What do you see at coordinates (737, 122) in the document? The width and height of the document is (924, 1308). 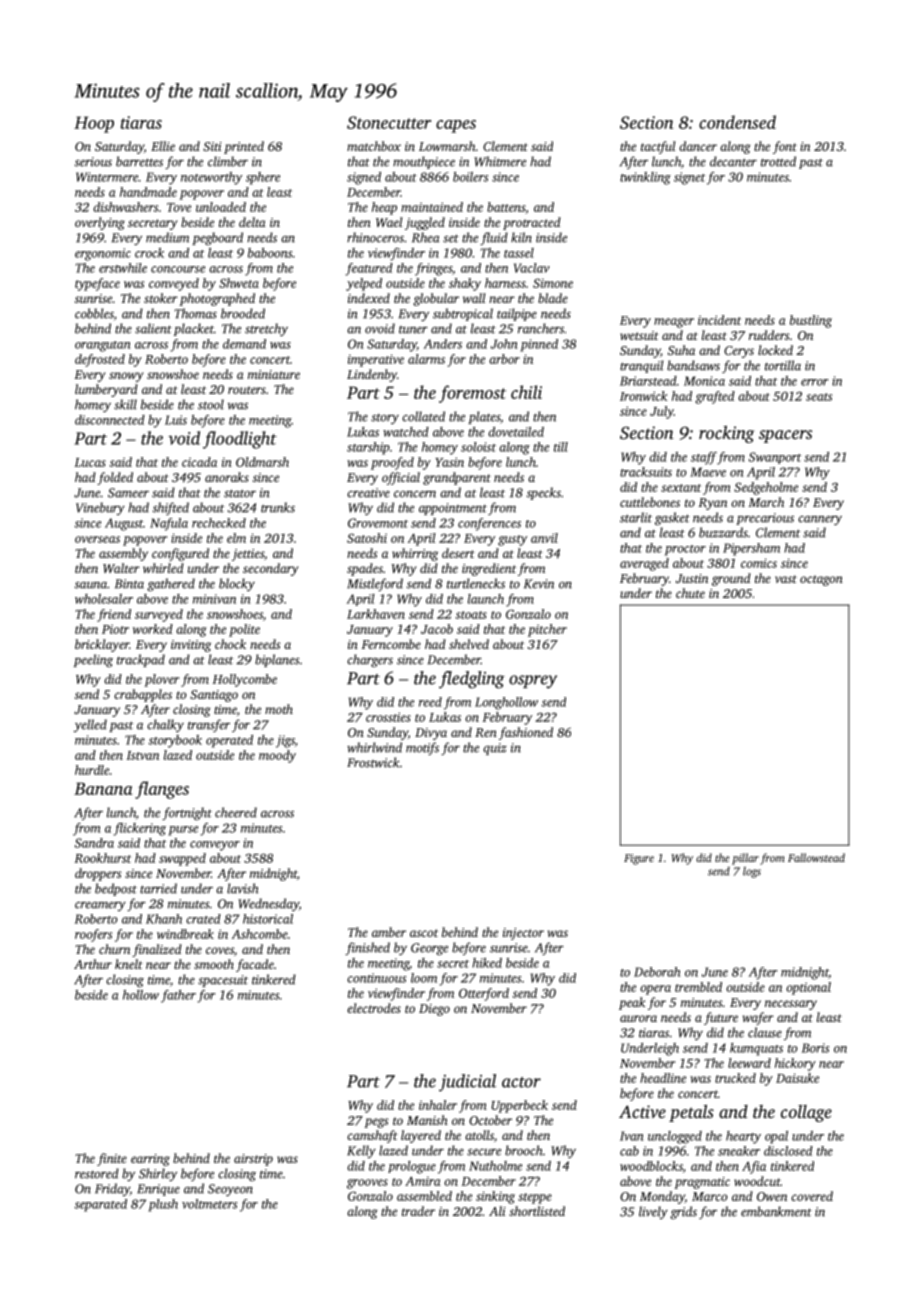 I see `condensed` at bounding box center [737, 122].
